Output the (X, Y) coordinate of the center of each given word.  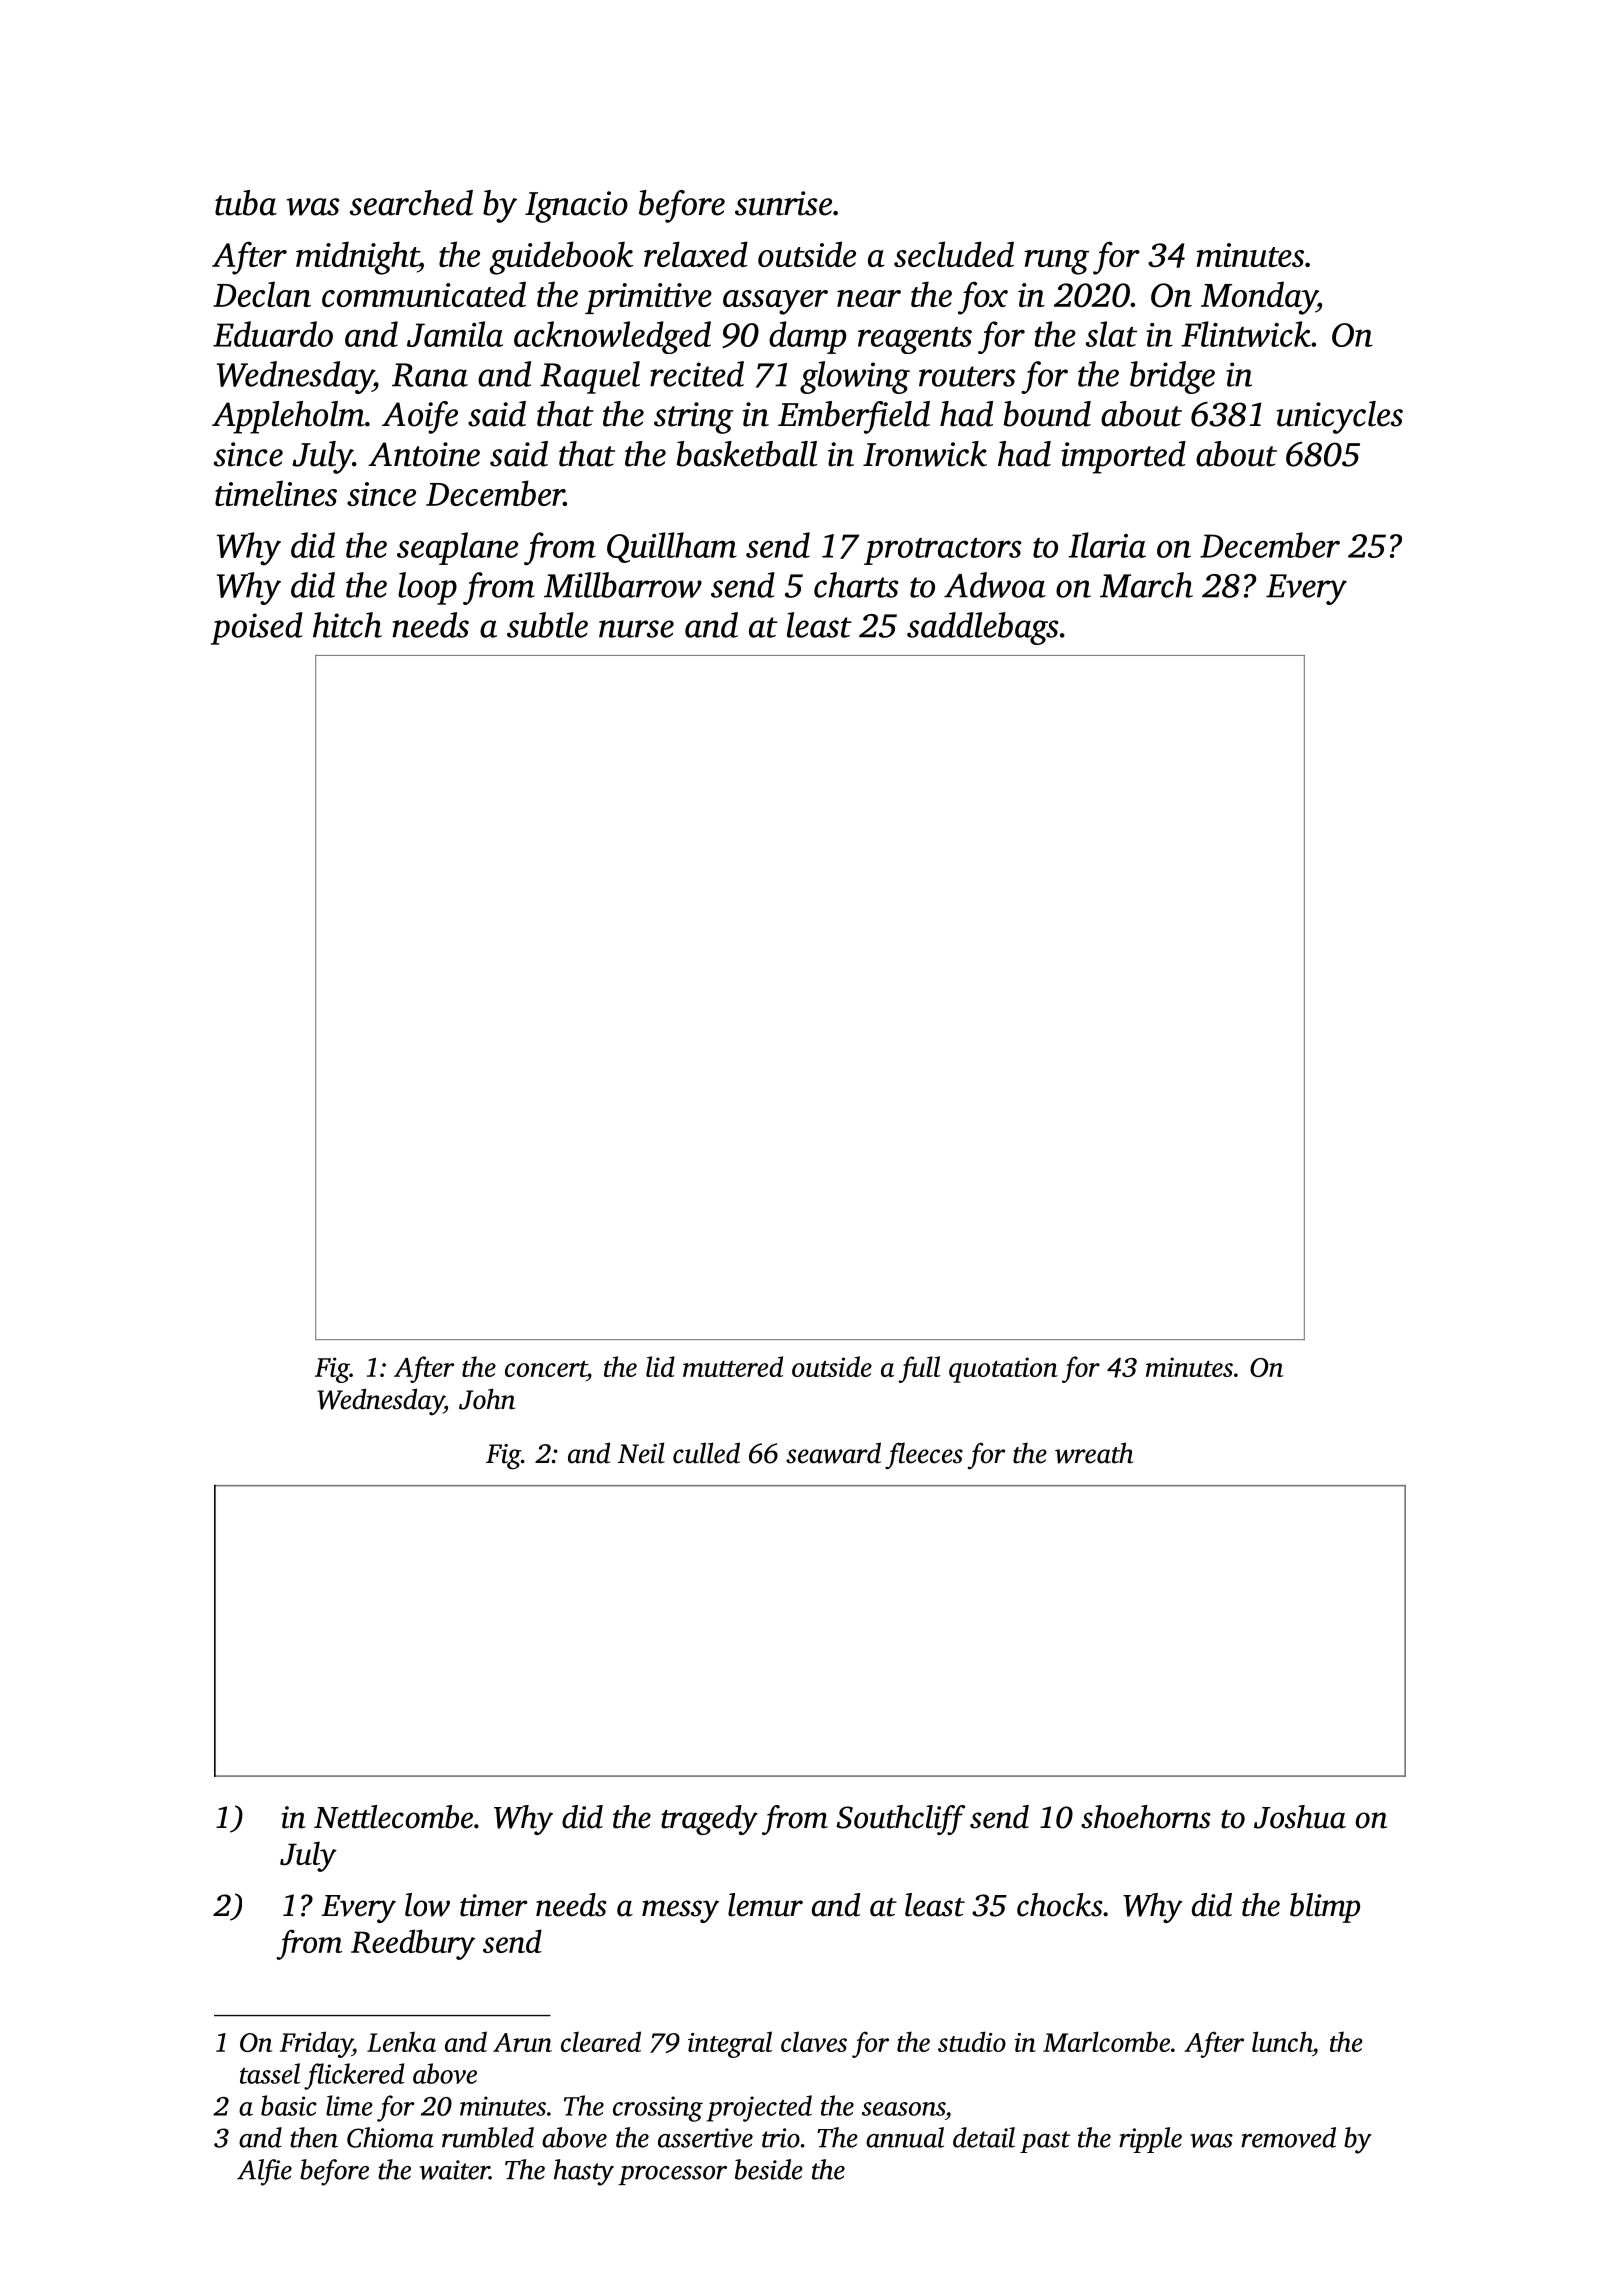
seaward (833, 1453)
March (1146, 585)
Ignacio (576, 207)
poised (257, 628)
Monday (1259, 298)
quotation (1003, 1370)
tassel (270, 2073)
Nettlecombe (393, 1817)
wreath (1094, 1453)
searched (411, 203)
